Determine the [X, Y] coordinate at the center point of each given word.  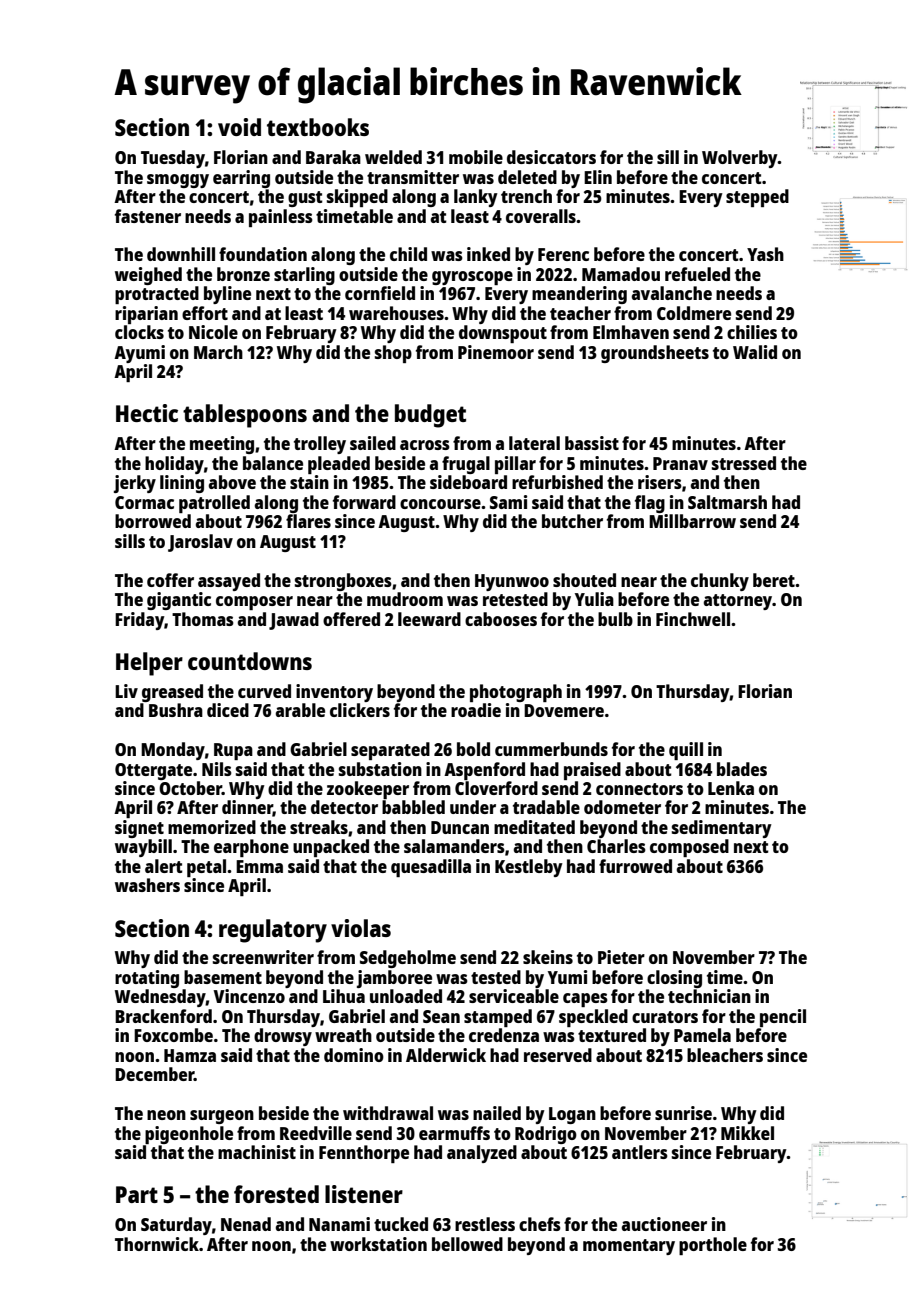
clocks [139, 332]
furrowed [635, 866]
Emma [259, 866]
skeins [548, 957]
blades [742, 769]
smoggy [178, 181]
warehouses [396, 313]
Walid [755, 352]
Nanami [339, 1224]
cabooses [501, 619]
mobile [476, 157]
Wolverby [740, 159]
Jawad [294, 621]
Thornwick [157, 1244]
